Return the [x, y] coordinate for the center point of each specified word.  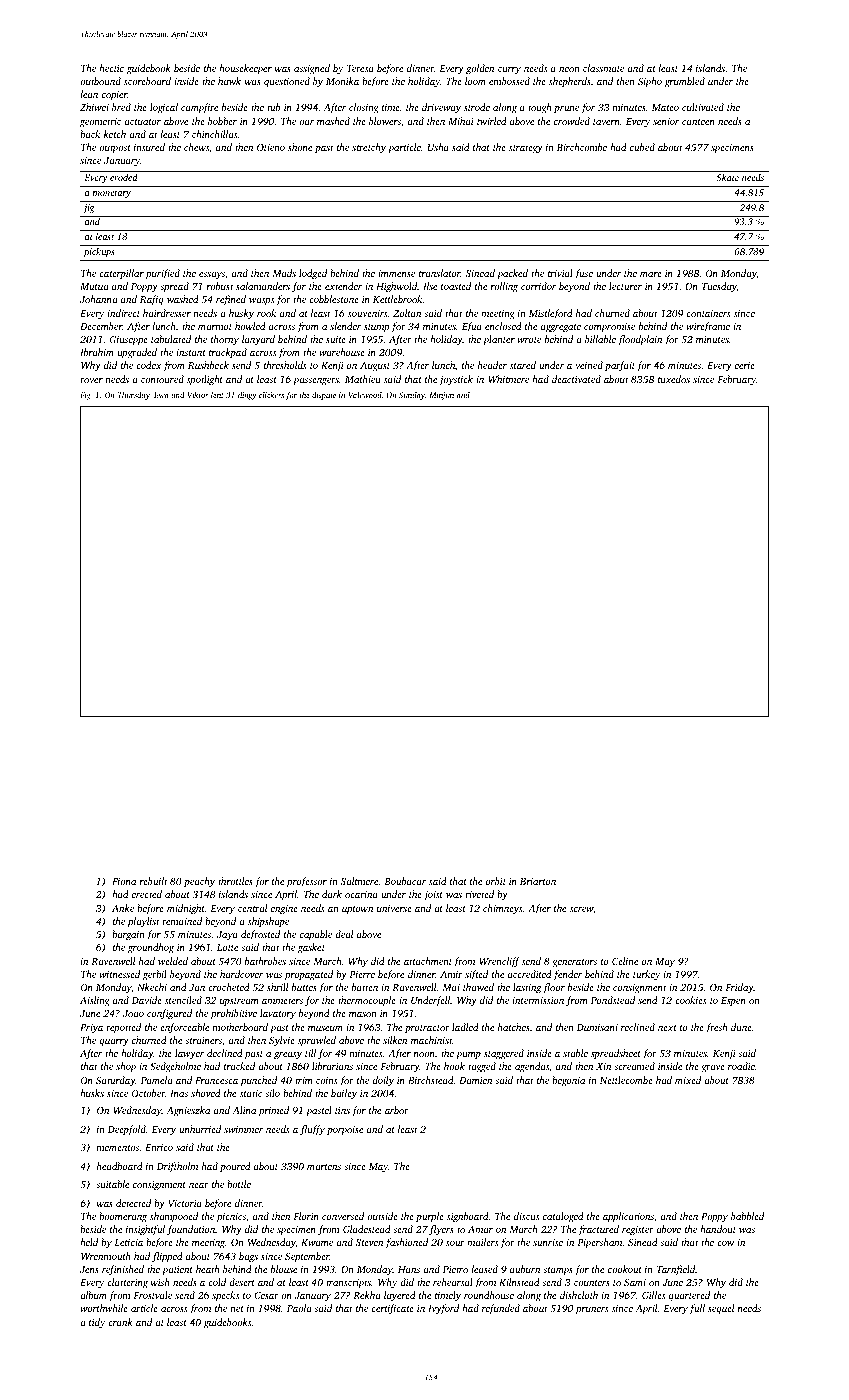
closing [364, 108]
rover [91, 380]
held [89, 1242]
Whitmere [508, 379]
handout [718, 1229]
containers [708, 313]
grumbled [685, 82]
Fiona [124, 881]
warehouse [342, 352]
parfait [620, 366]
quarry [114, 1043]
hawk [229, 81]
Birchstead [431, 1080]
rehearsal [453, 1282]
